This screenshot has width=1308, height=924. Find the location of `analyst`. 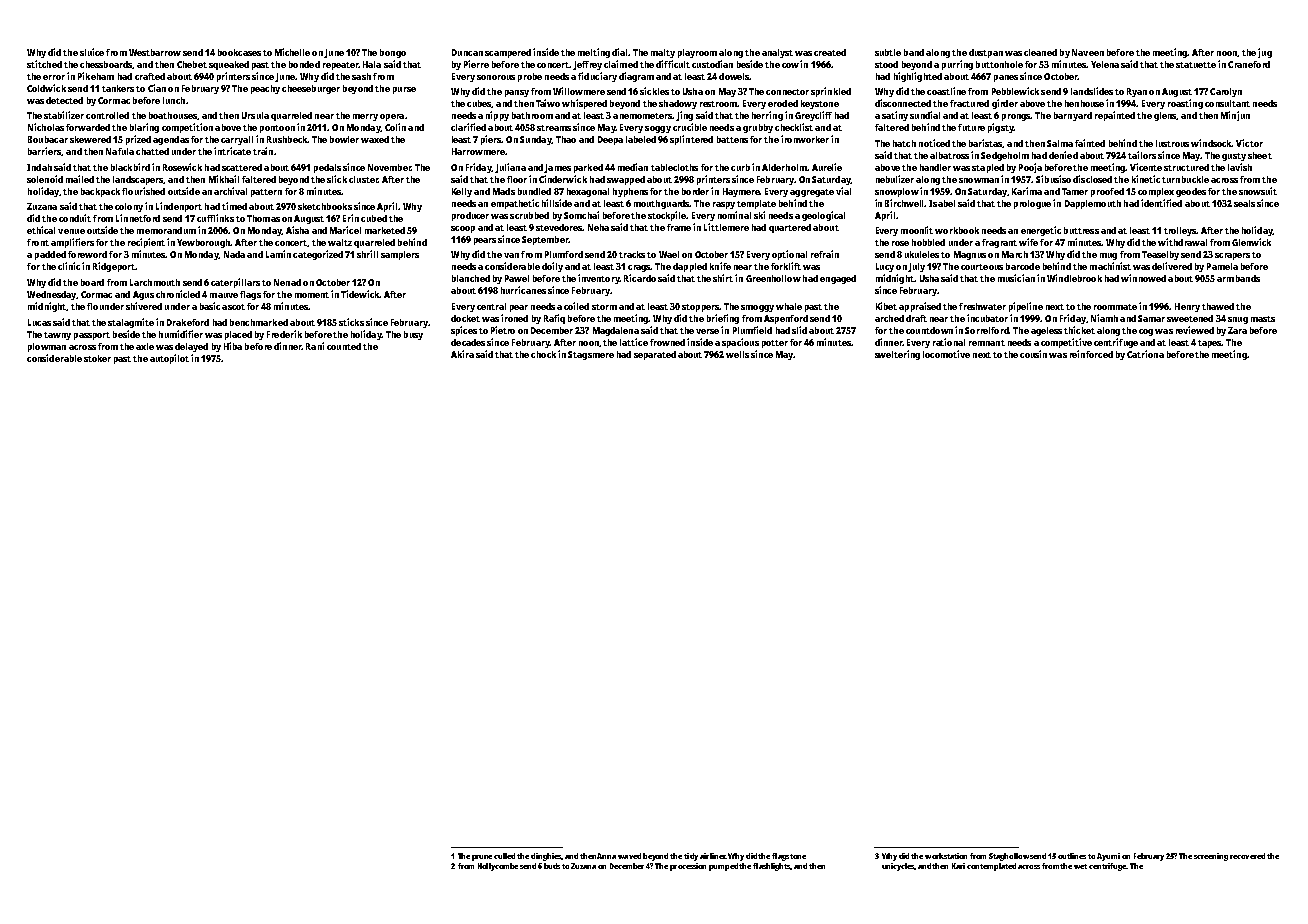

analyst is located at coordinates (777, 53).
